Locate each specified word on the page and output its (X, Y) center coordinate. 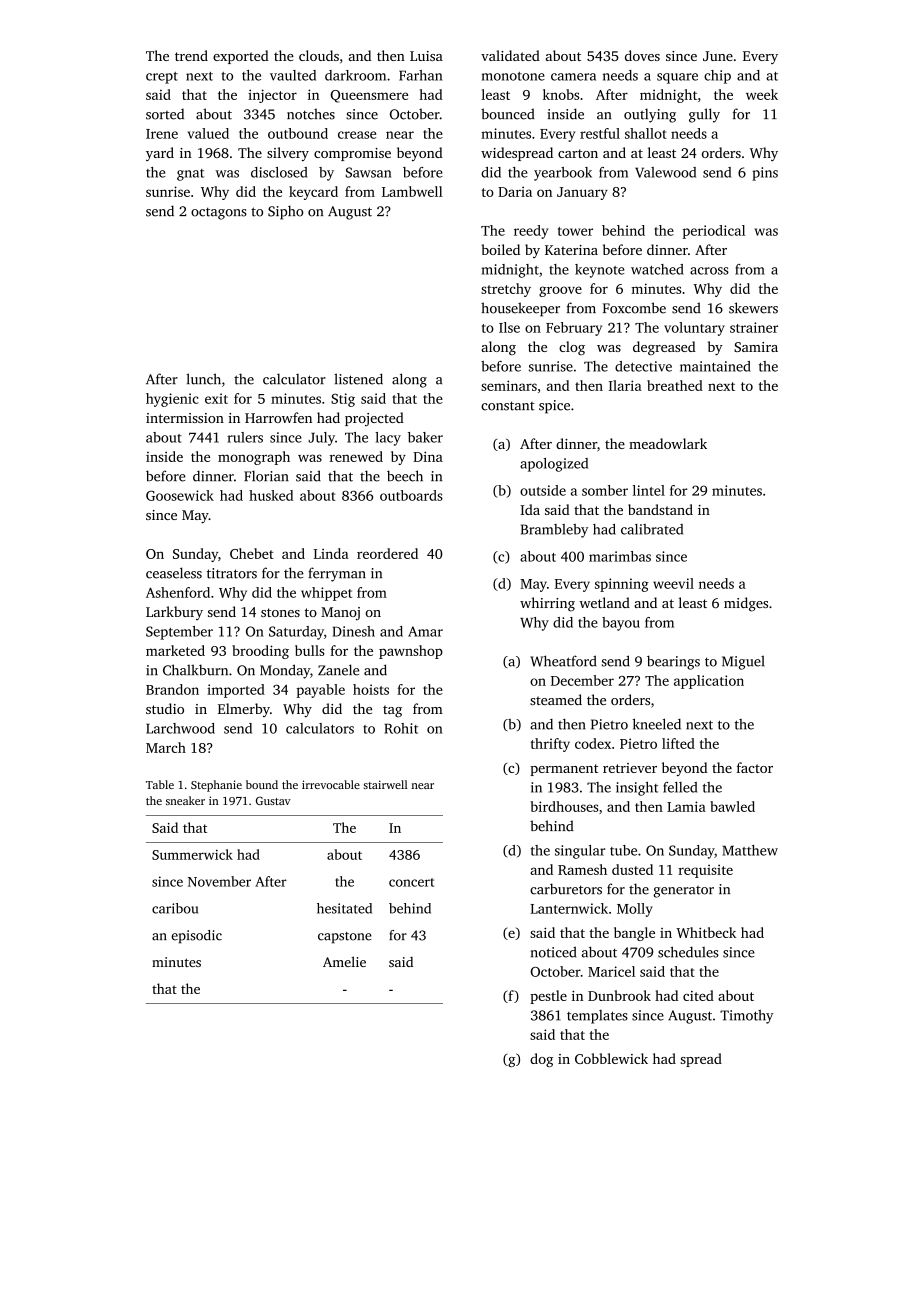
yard (160, 154)
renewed (356, 456)
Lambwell (412, 191)
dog (541, 1060)
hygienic (172, 400)
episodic (196, 936)
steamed (556, 699)
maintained (715, 366)
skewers (753, 308)
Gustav (273, 800)
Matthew (750, 850)
